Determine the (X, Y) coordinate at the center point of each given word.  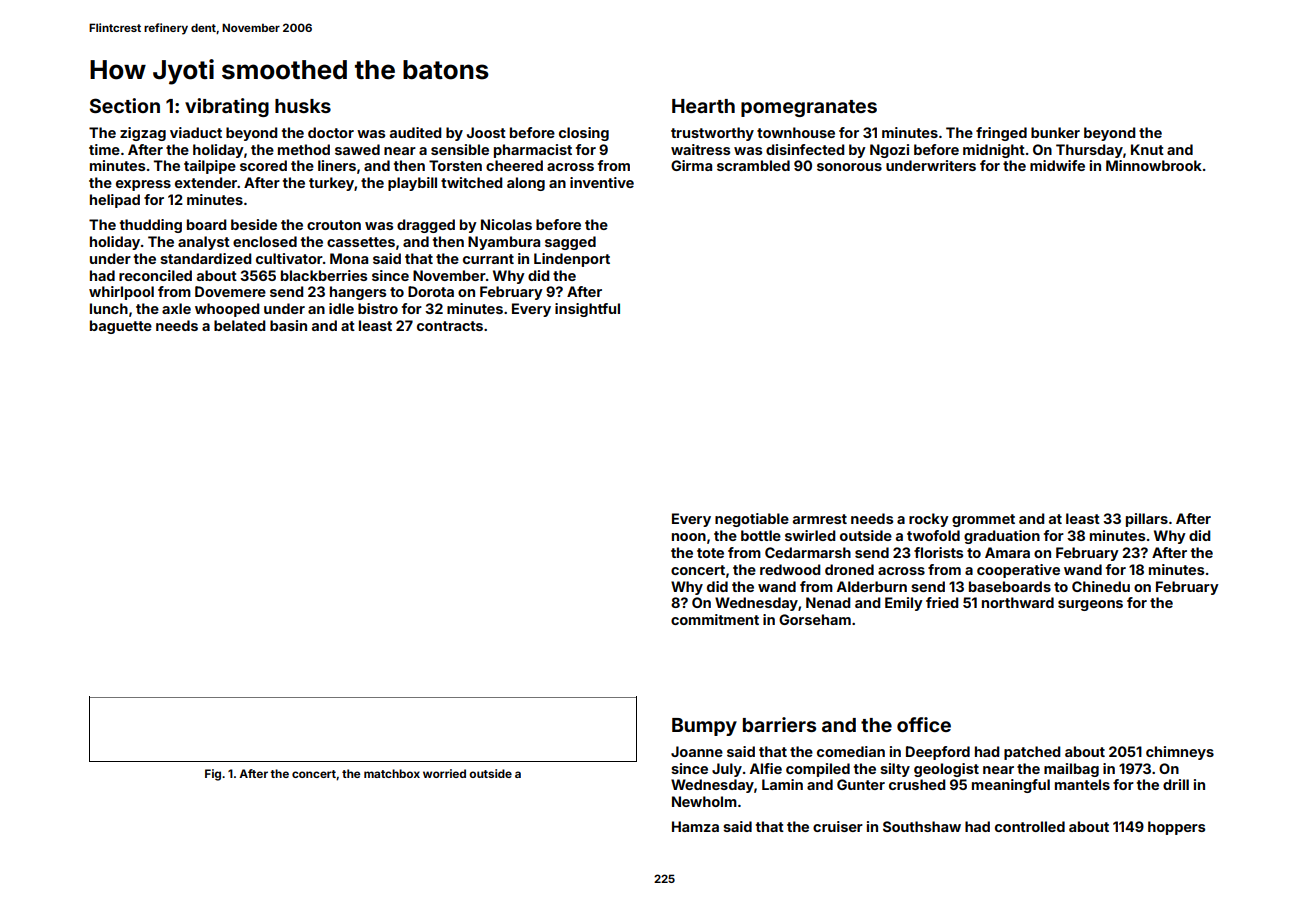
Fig (213, 775)
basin (288, 325)
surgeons (1090, 605)
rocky (929, 520)
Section (125, 105)
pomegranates (809, 108)
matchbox (392, 773)
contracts (450, 326)
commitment (715, 619)
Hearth (703, 106)
